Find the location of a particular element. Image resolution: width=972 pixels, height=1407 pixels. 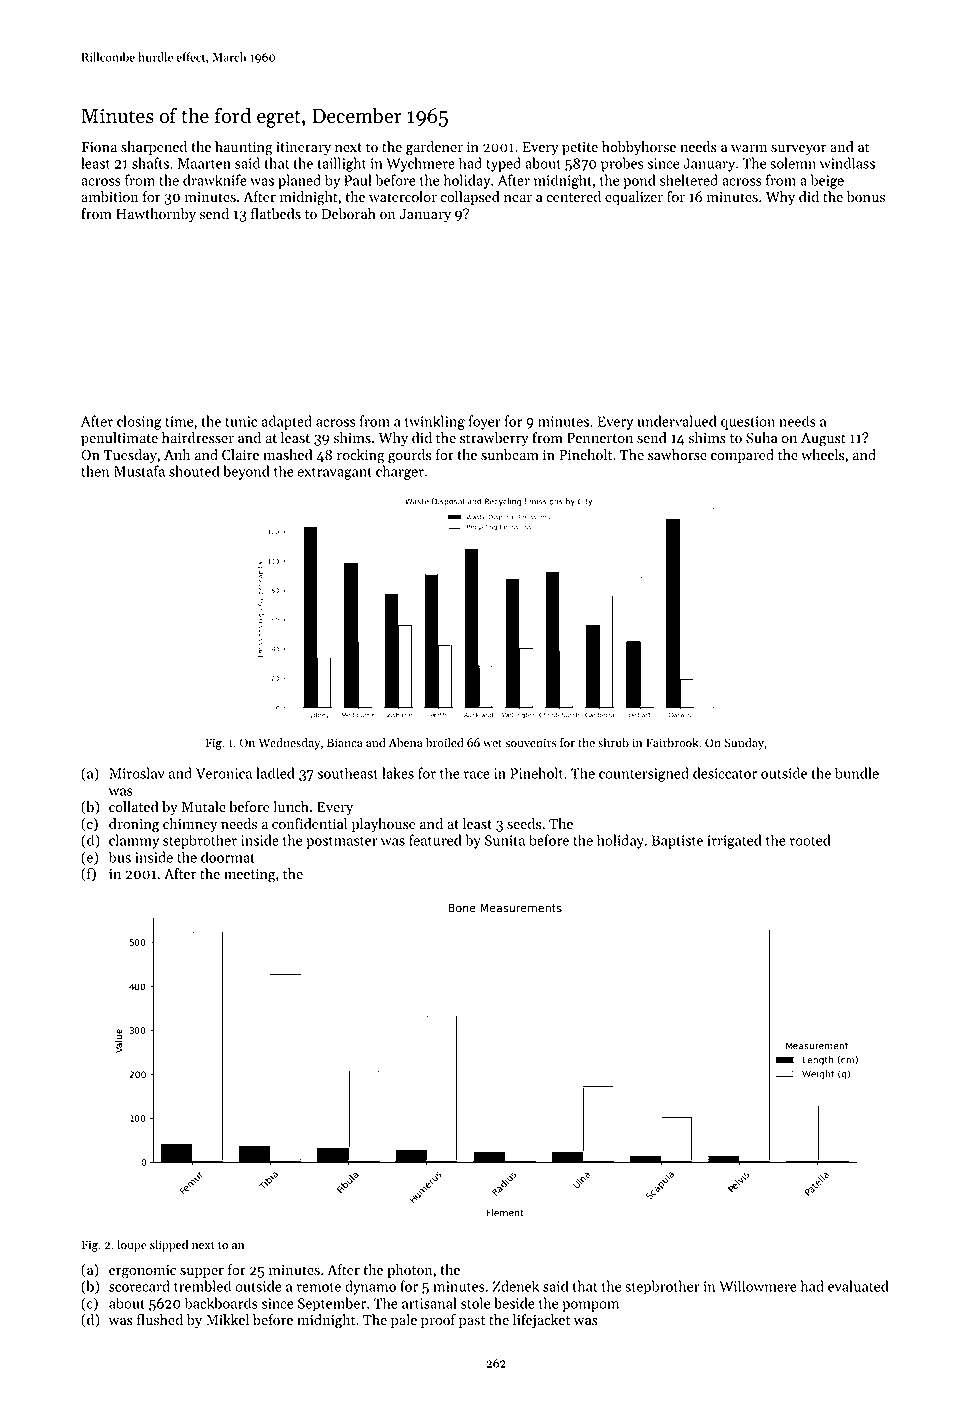

extravagant is located at coordinates (334, 473).
